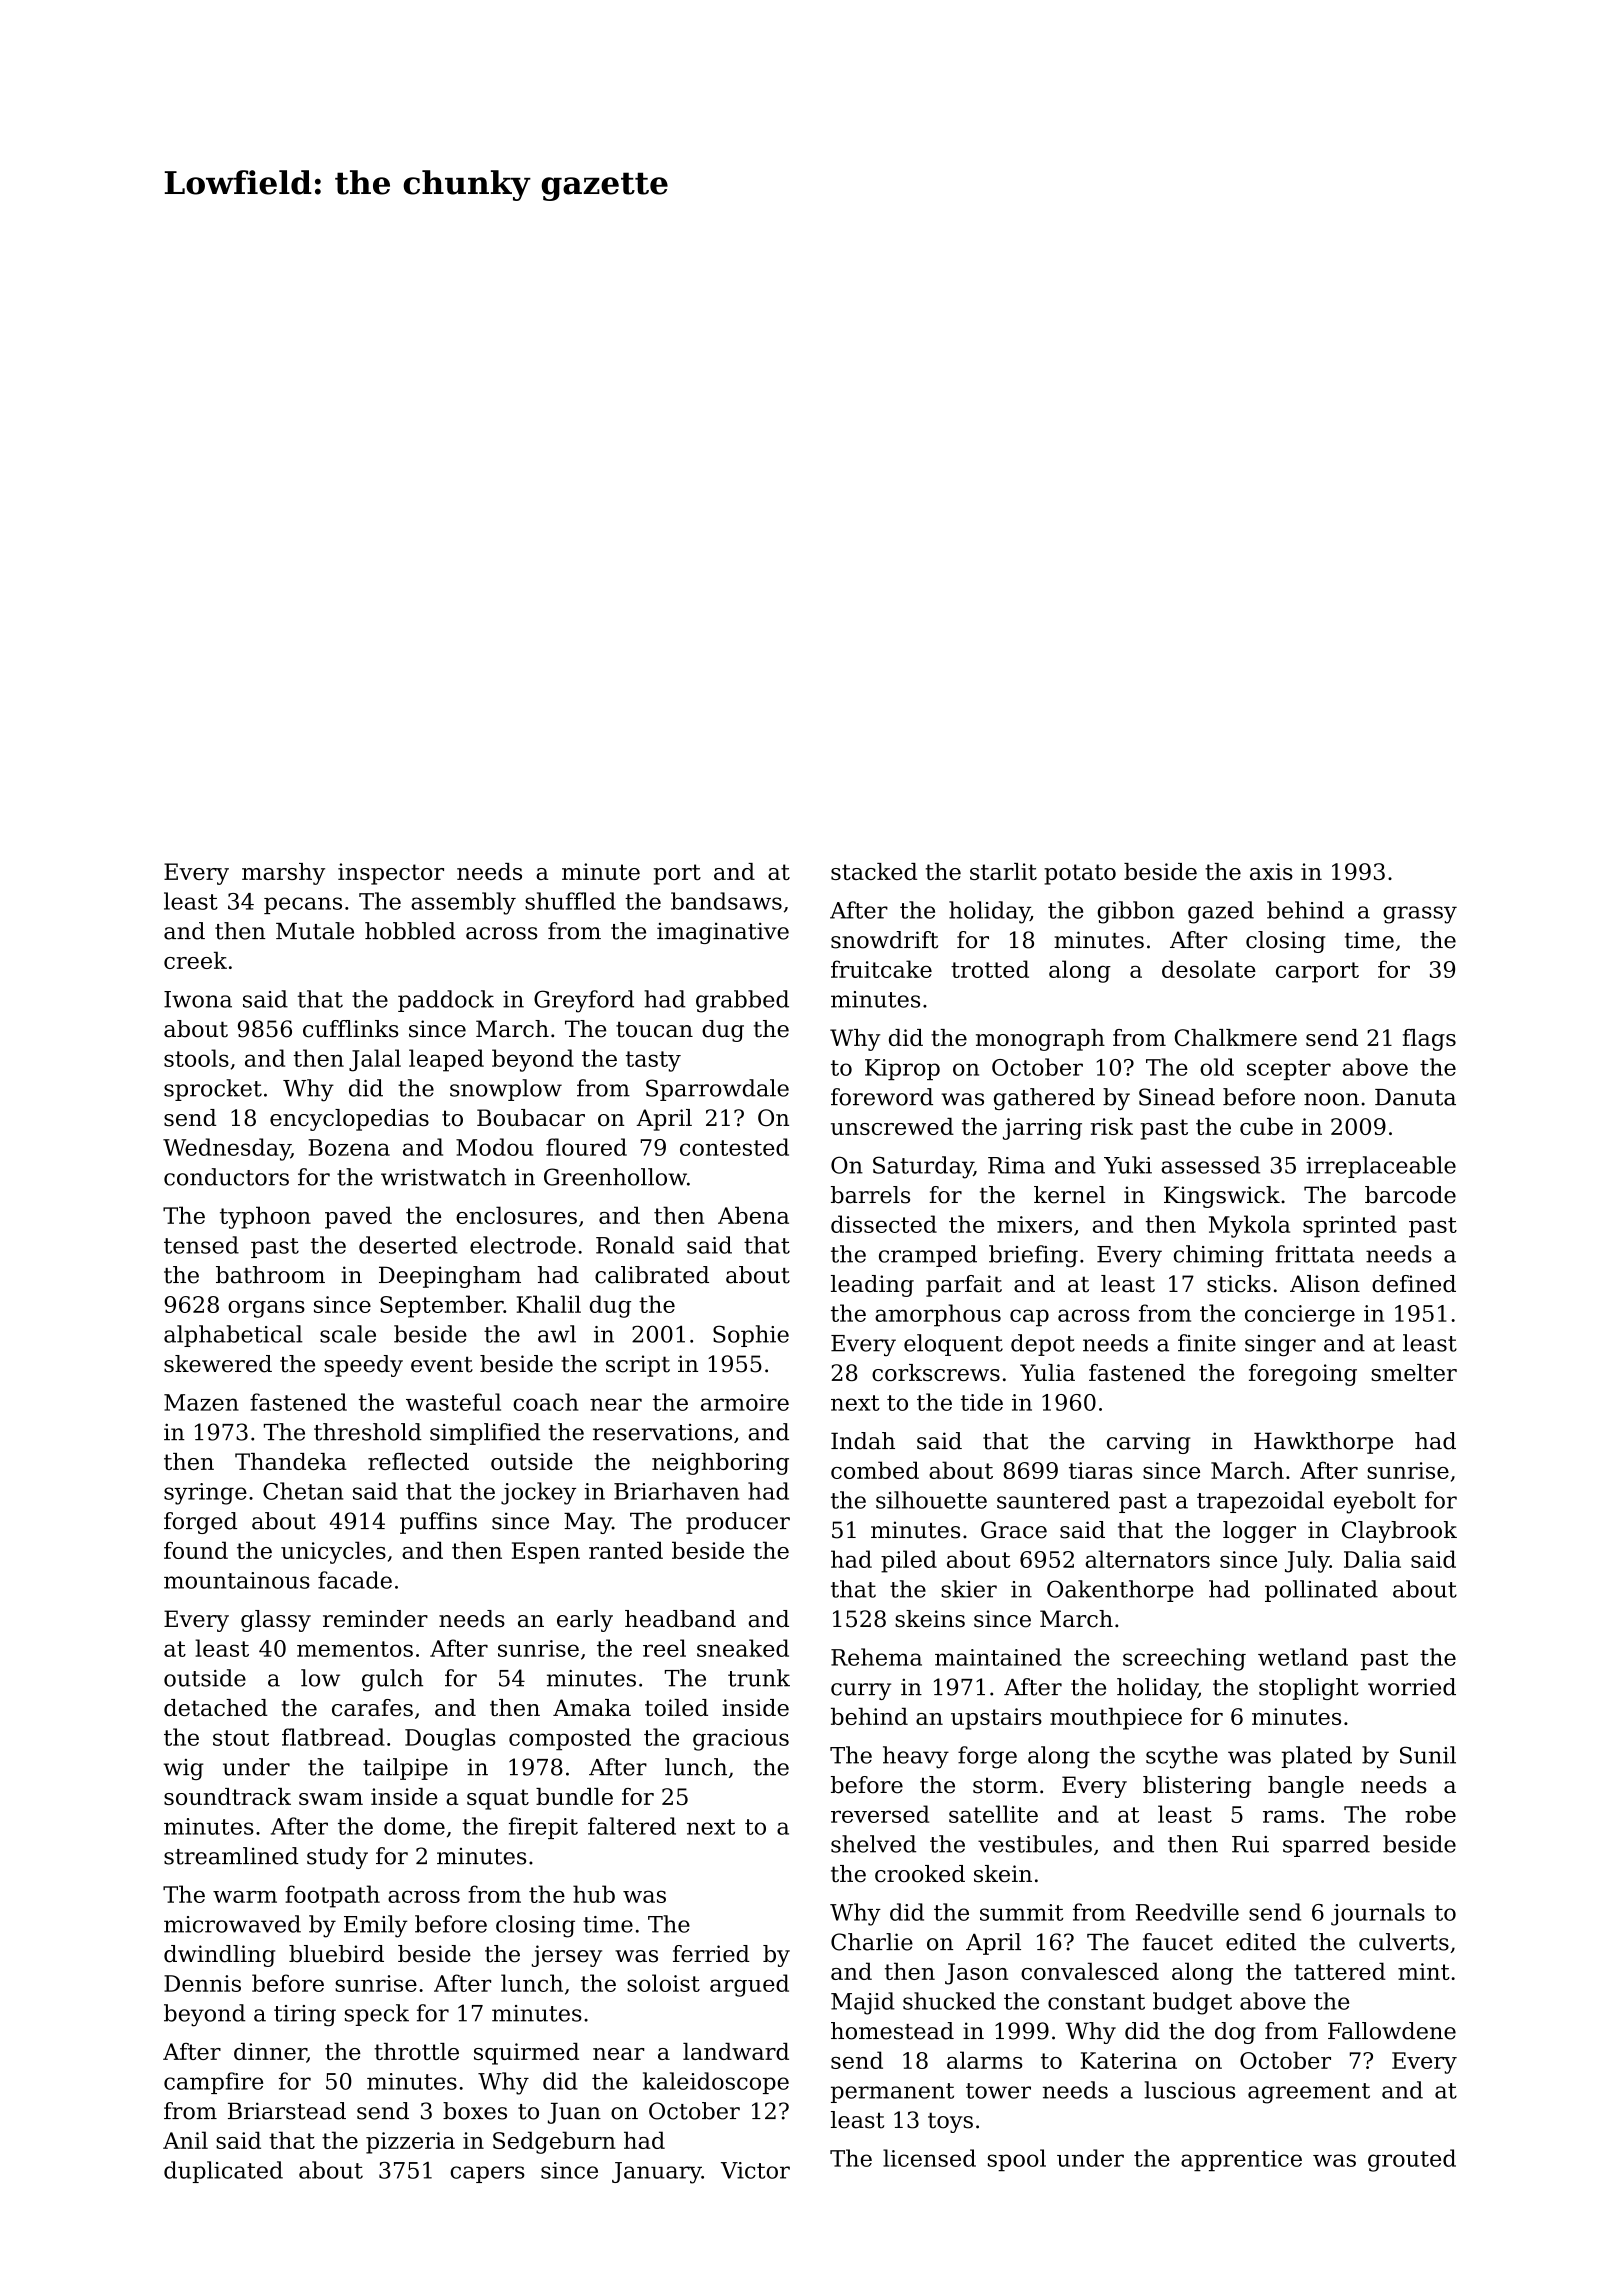 This screenshot has height=2292, width=1620. Describe the element at coordinates (485, 1434) in the screenshot. I see `simplified` at that location.
